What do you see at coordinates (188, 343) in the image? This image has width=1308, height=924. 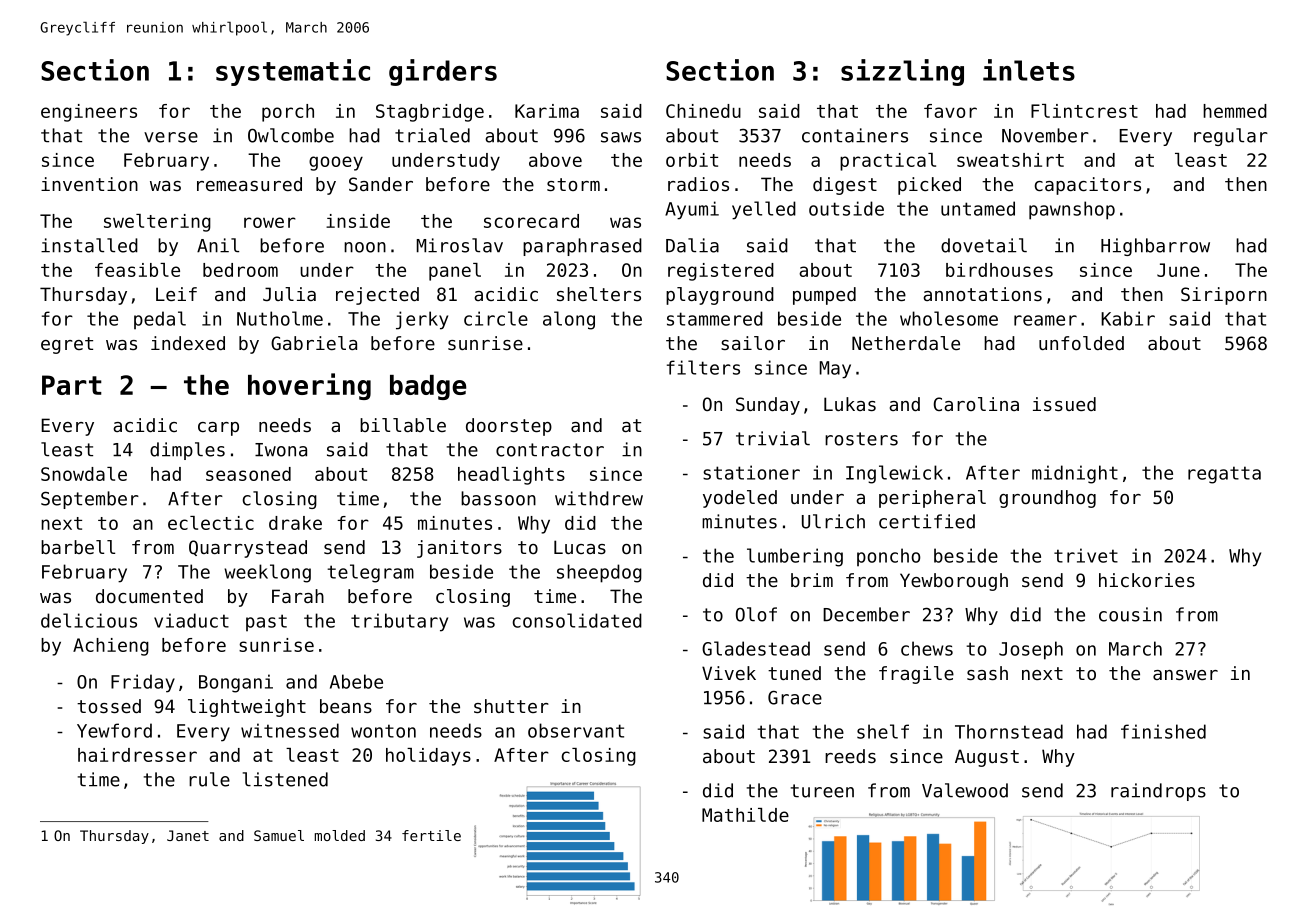 I see `indexed` at bounding box center [188, 343].
